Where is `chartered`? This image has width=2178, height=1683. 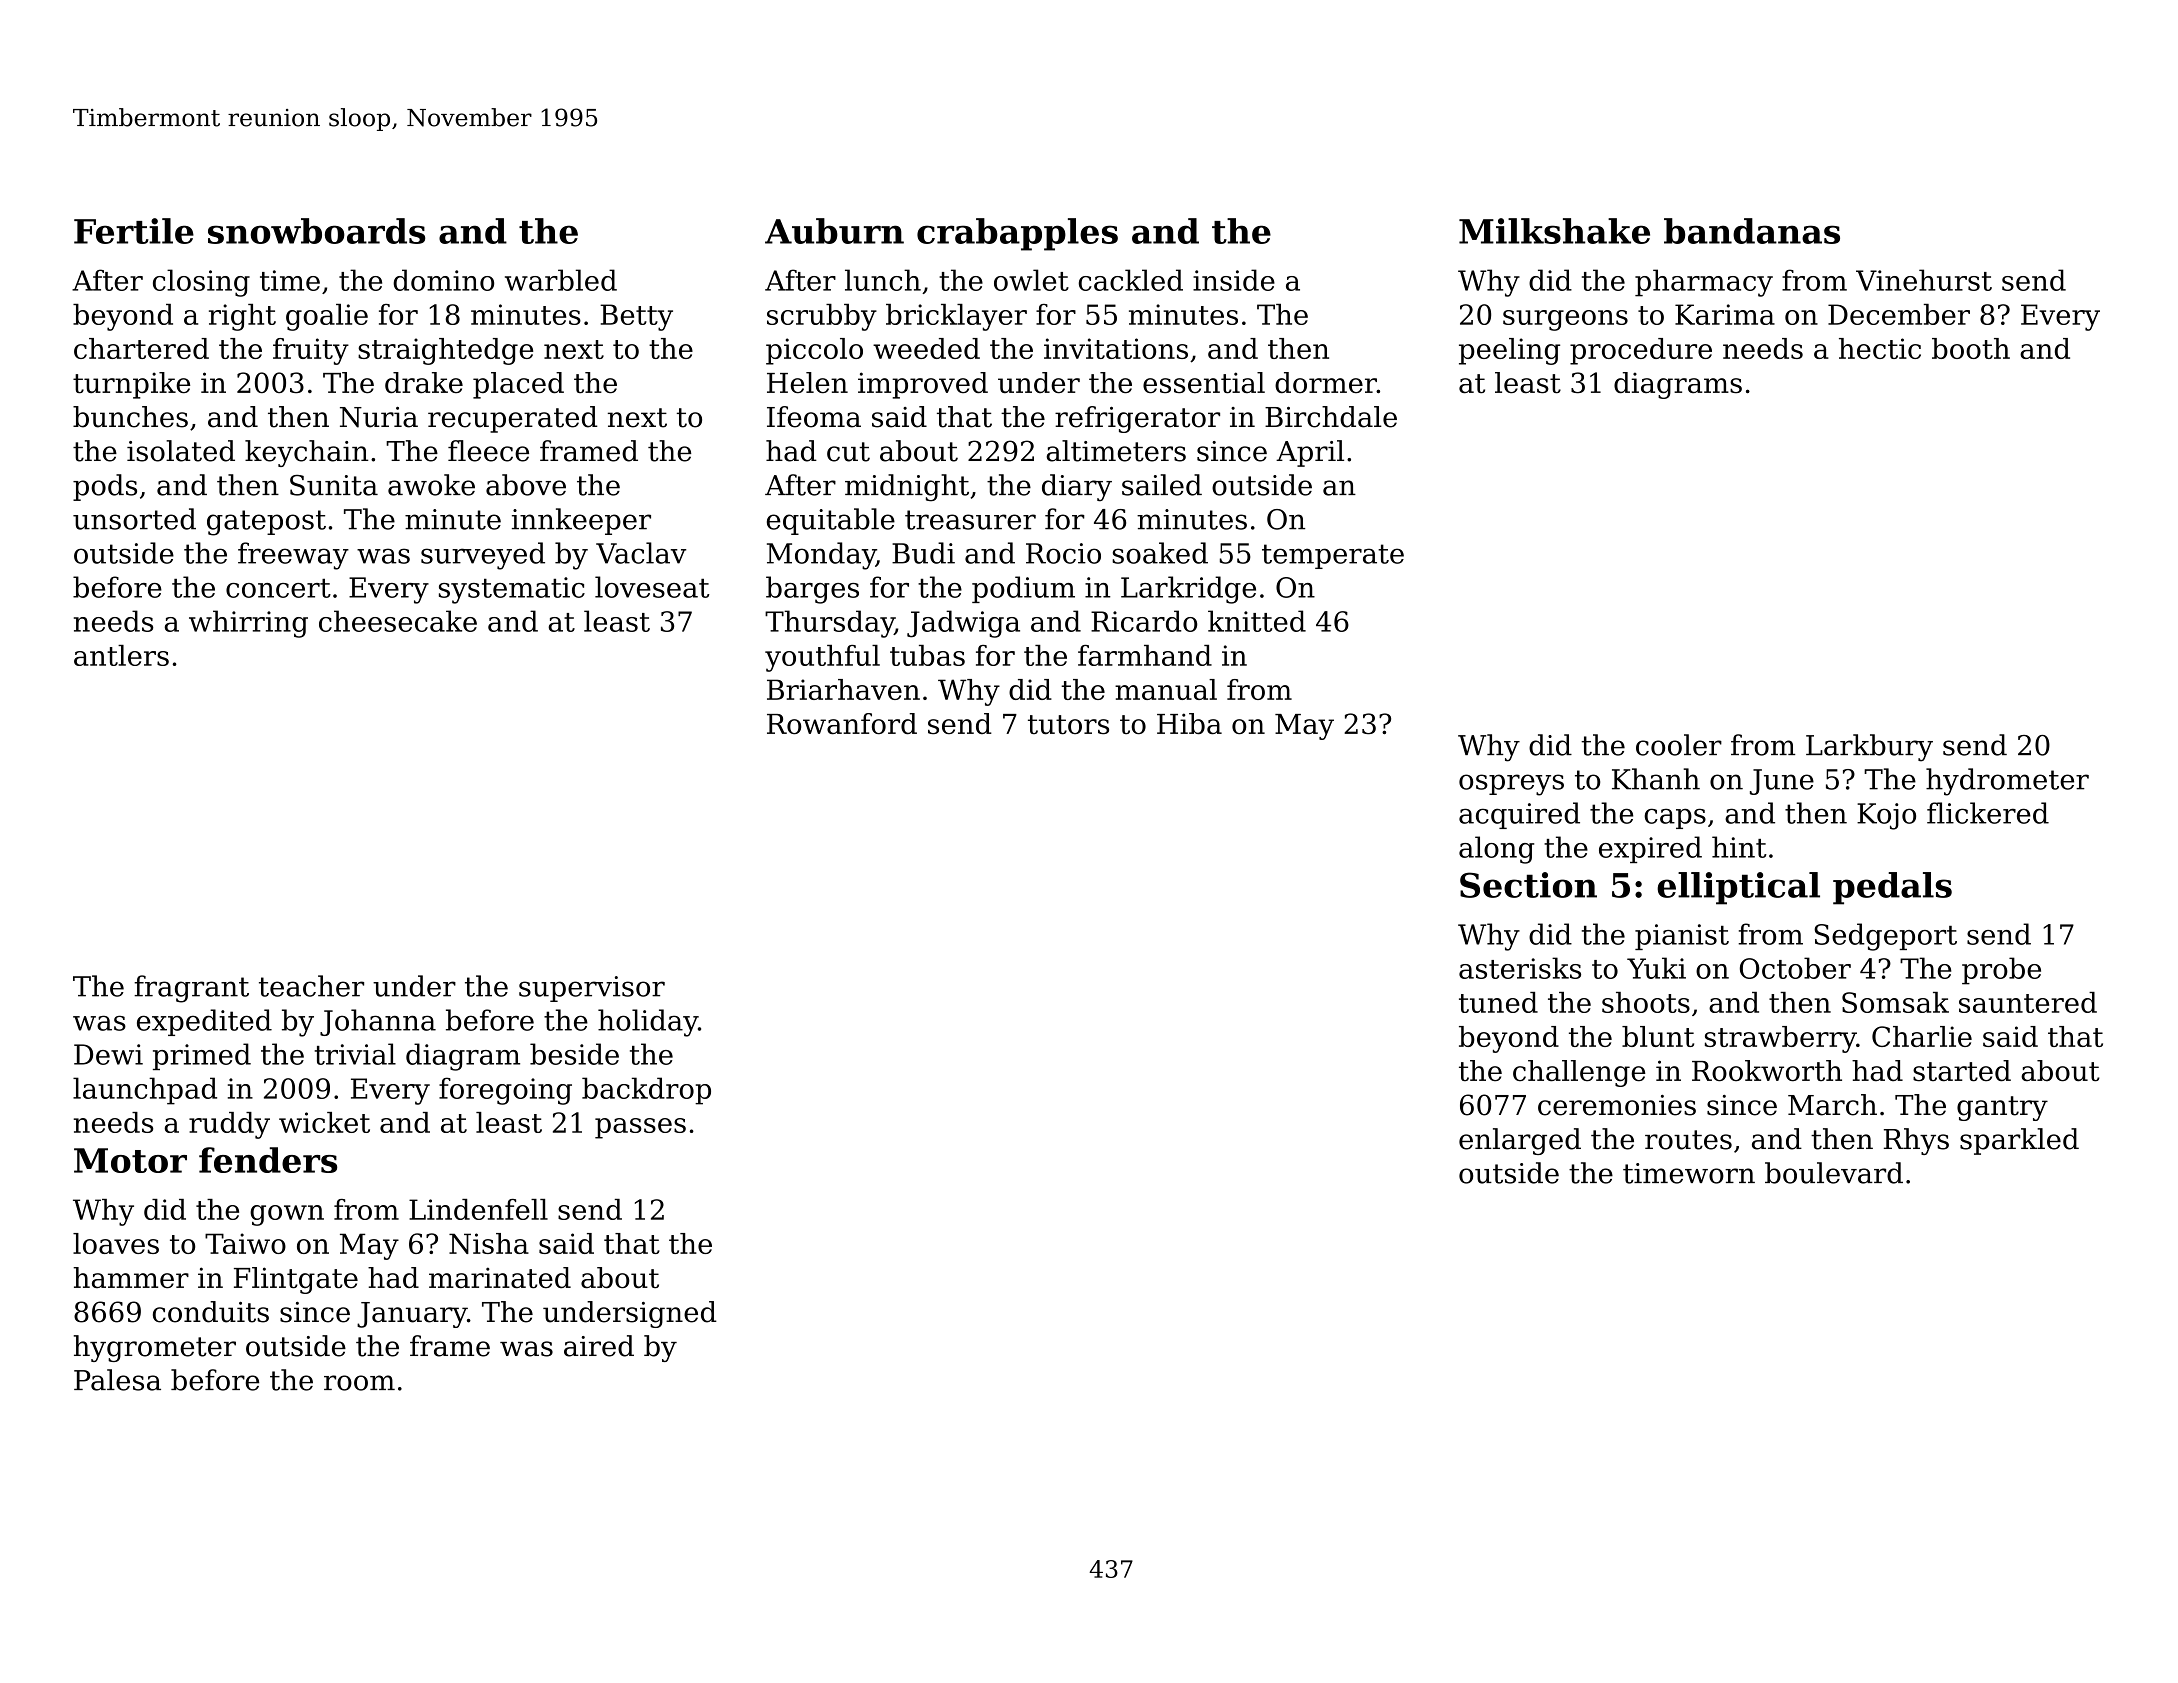
chartered is located at coordinates (141, 348).
